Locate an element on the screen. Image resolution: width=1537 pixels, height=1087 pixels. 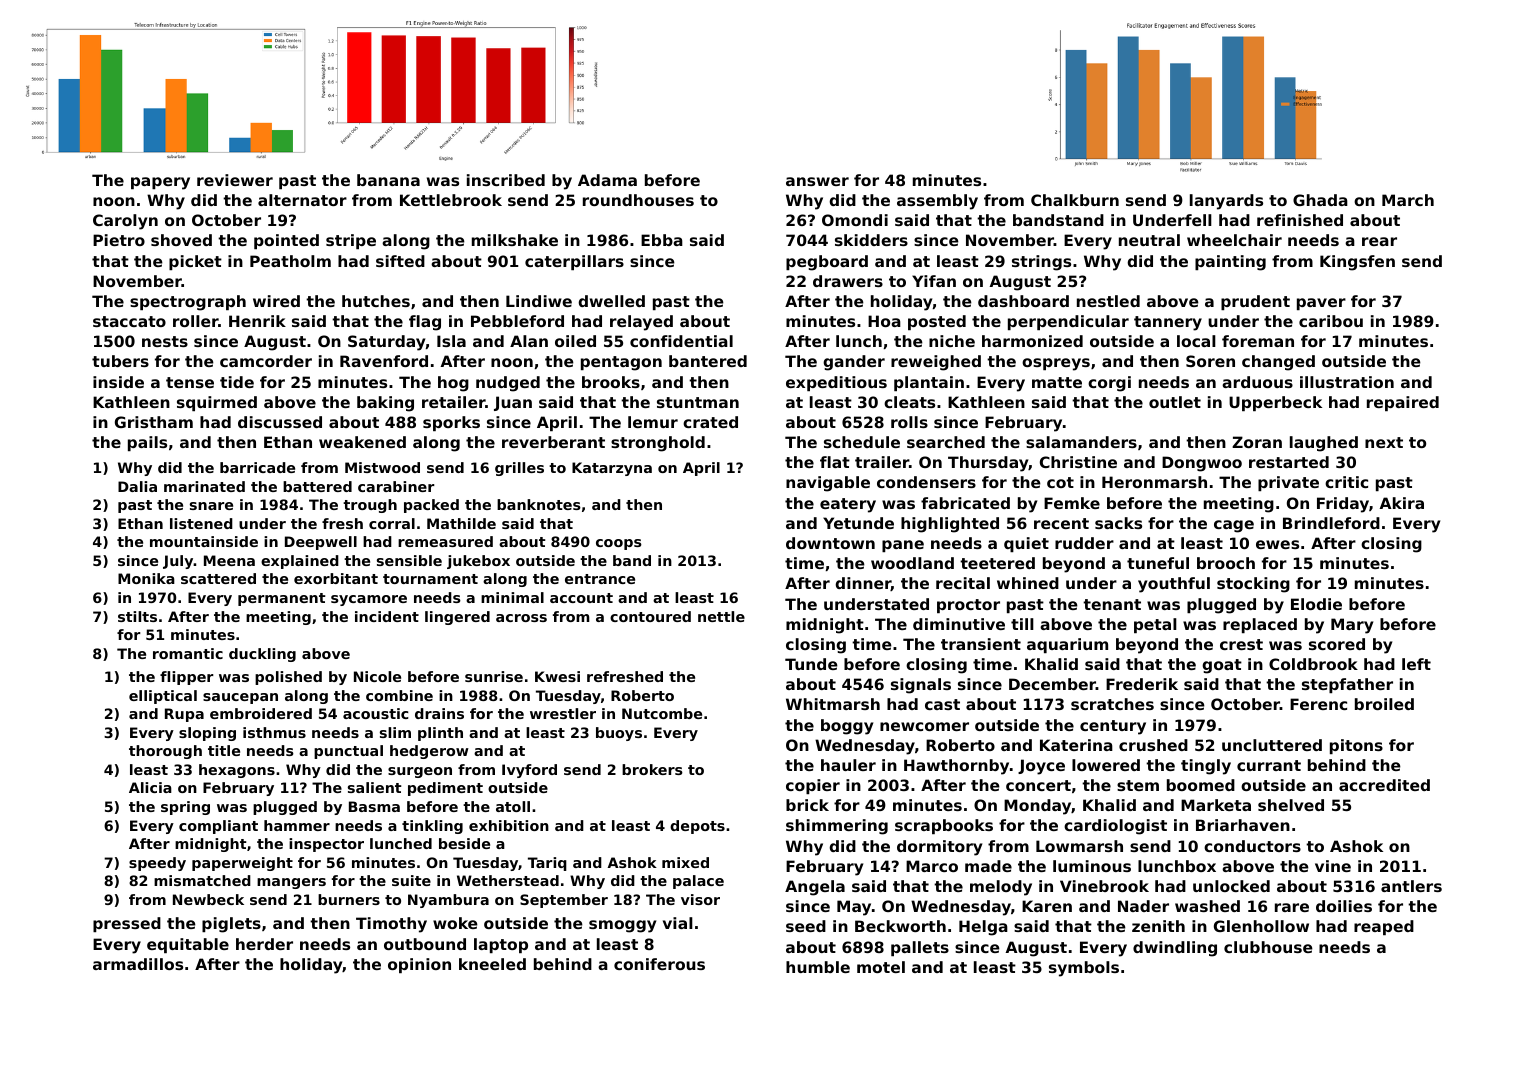
papery is located at coordinates (160, 183).
